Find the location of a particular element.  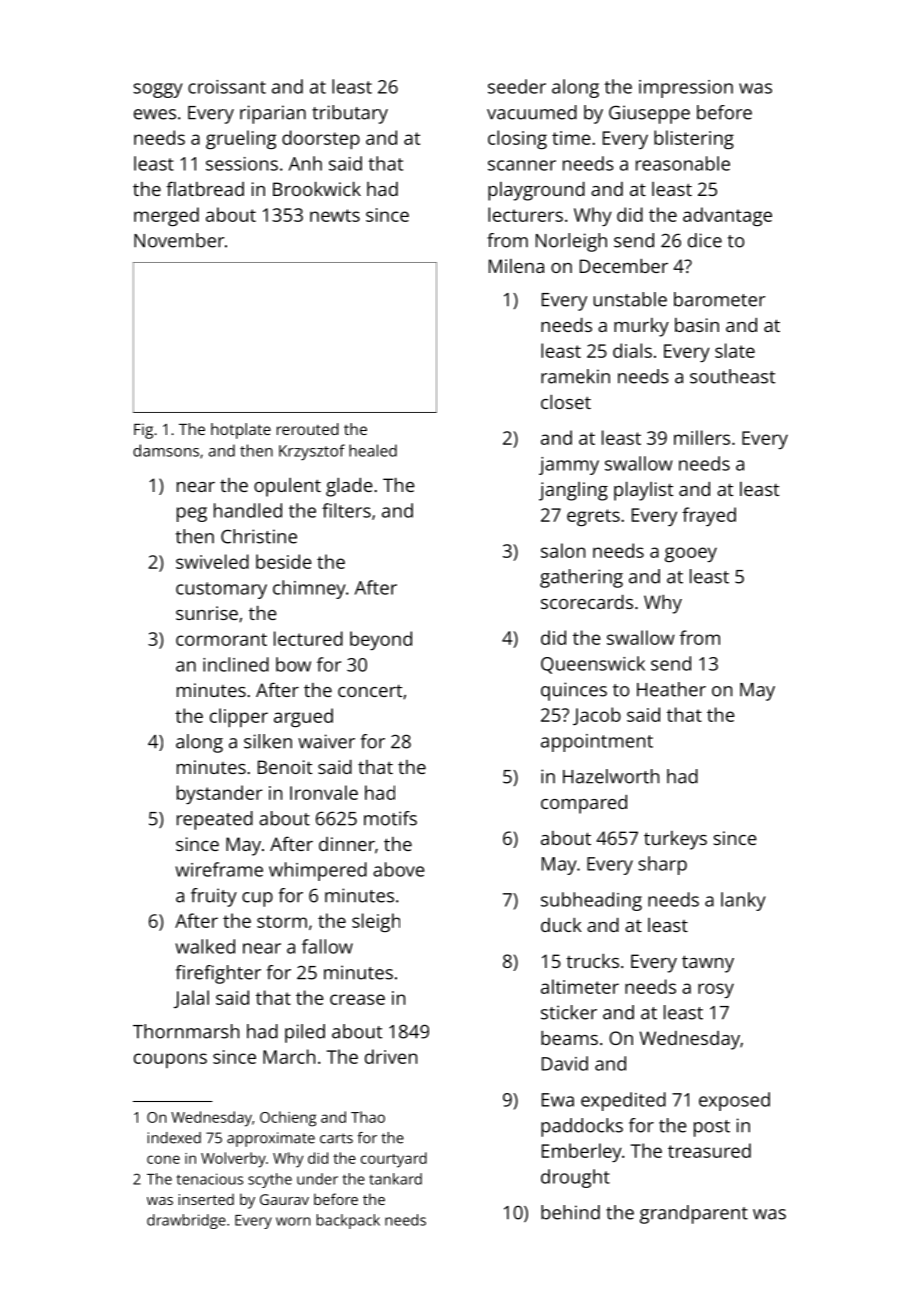

tributary is located at coordinates (350, 114).
